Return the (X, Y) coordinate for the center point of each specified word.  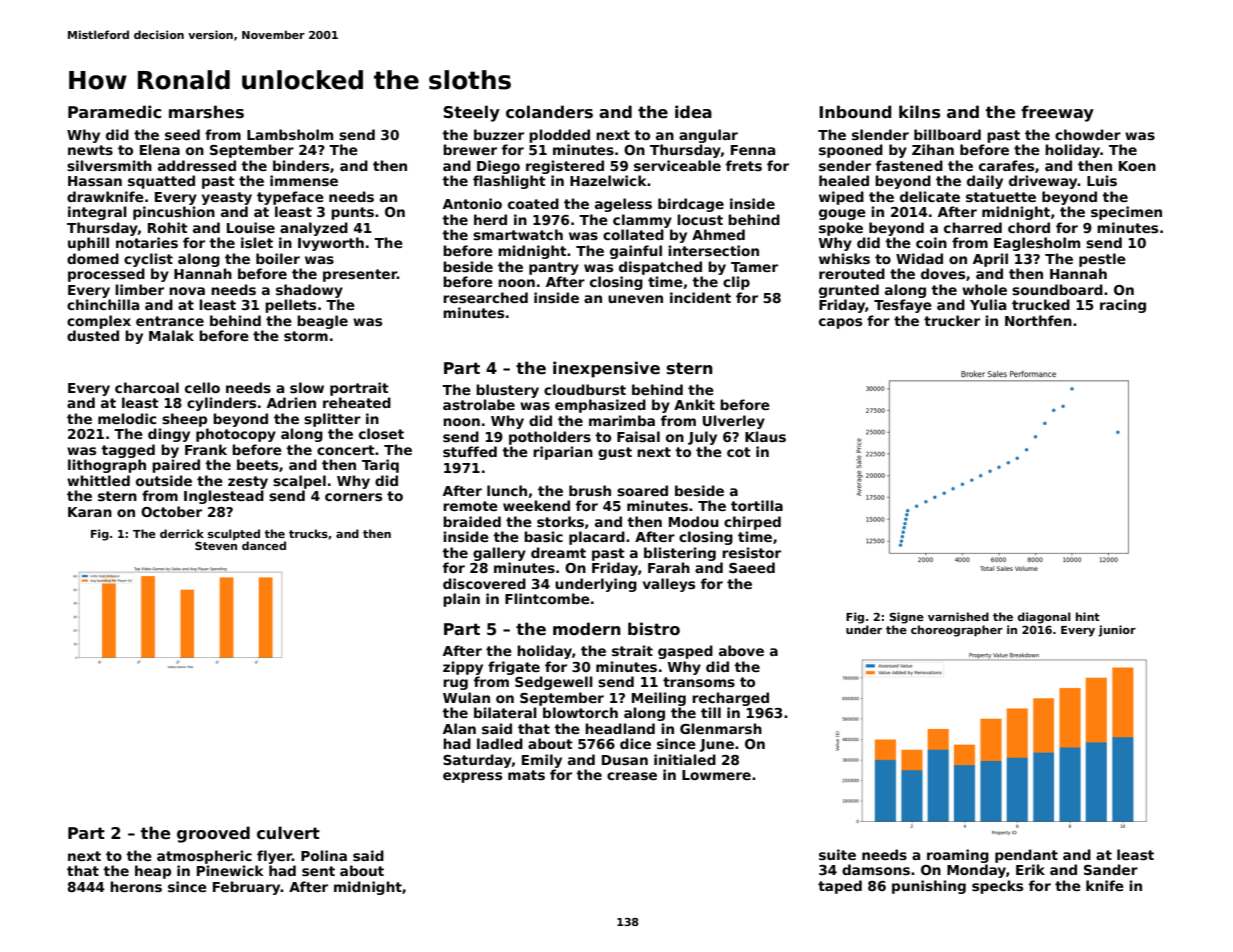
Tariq (380, 466)
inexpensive (606, 369)
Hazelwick (608, 180)
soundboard (1057, 289)
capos (840, 323)
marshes (206, 112)
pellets (290, 306)
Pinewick (230, 870)
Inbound (855, 111)
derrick (182, 533)
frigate (514, 668)
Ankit (694, 404)
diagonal (1044, 618)
